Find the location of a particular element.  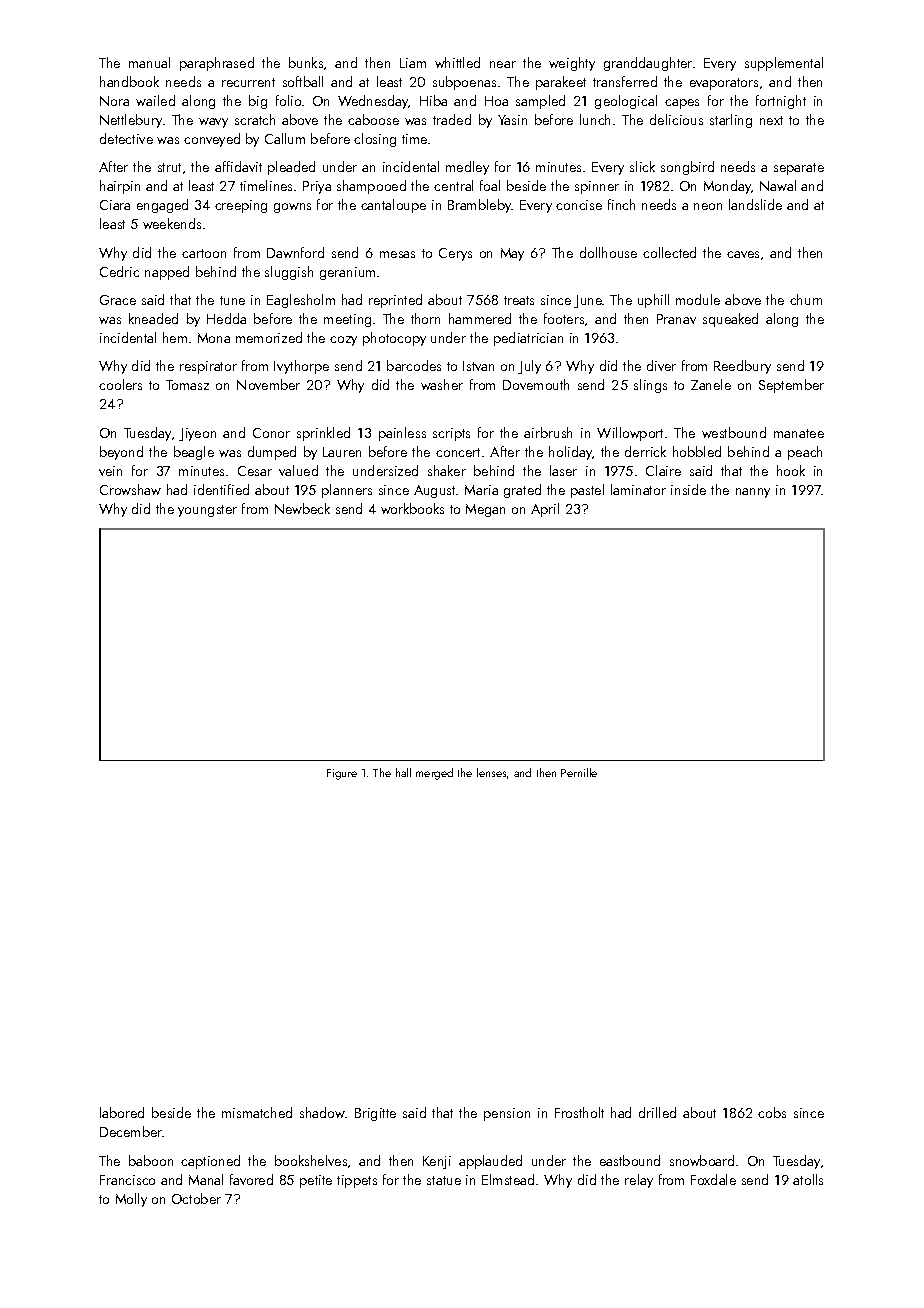

drilled is located at coordinates (657, 1112).
